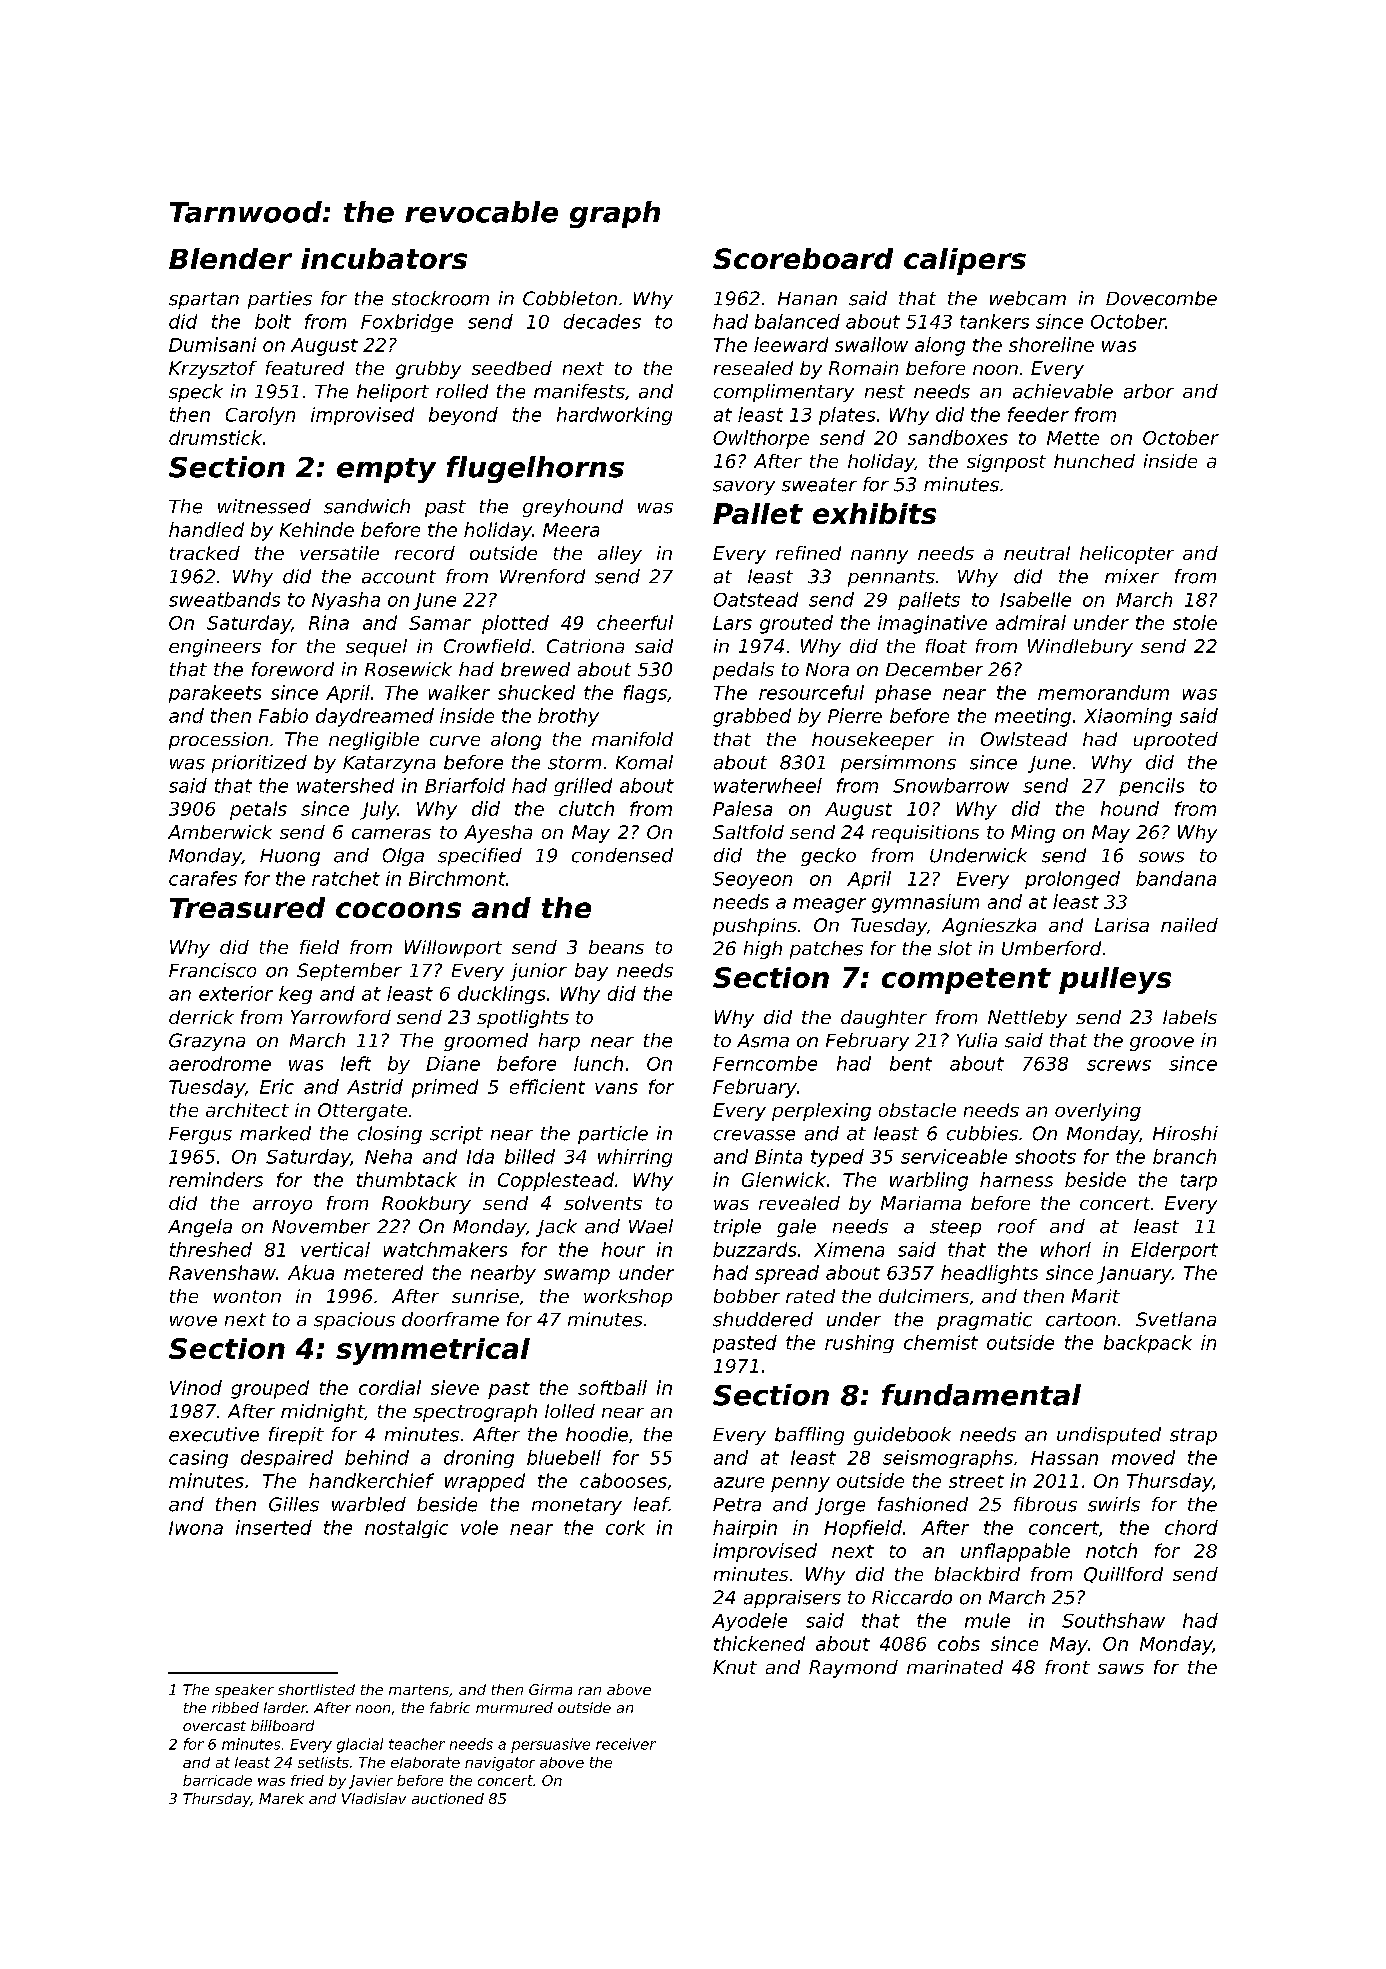 This screenshot has width=1386, height=1969. Describe the element at coordinates (388, 1156) in the screenshot. I see `Neha` at that location.
